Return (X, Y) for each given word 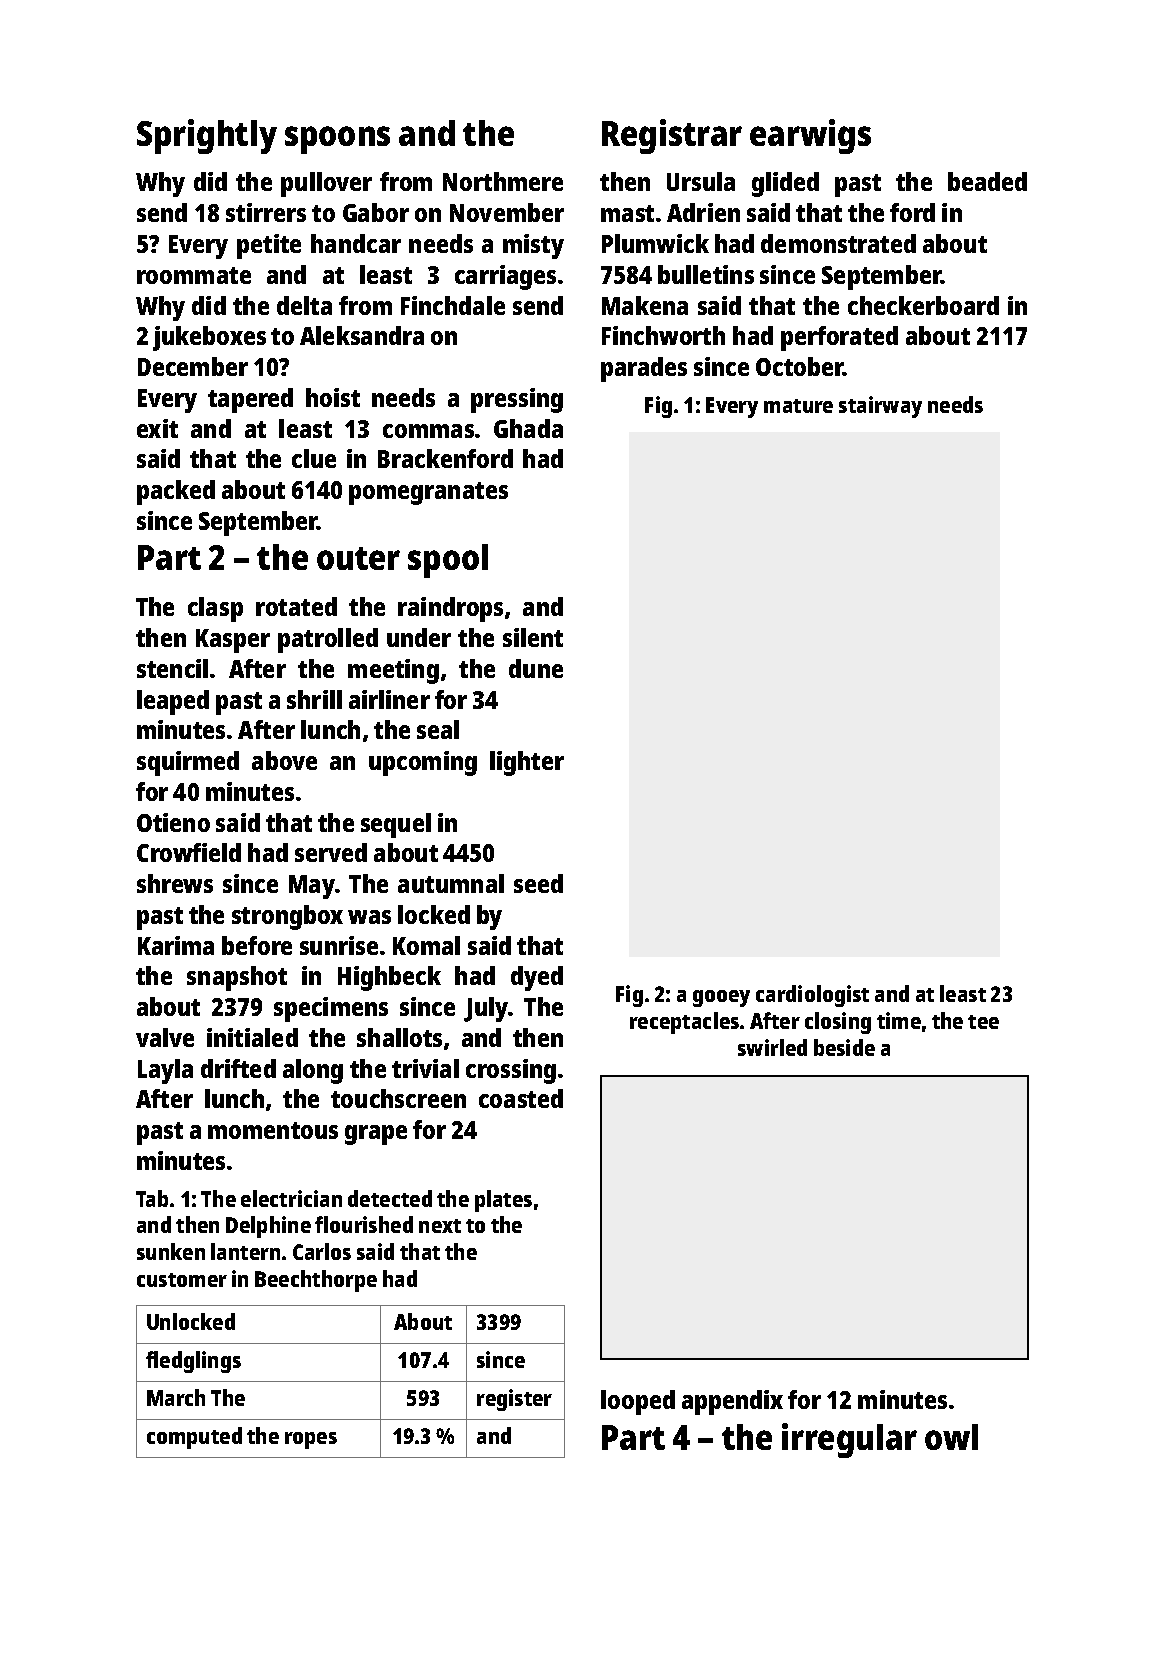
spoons (337, 140)
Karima (176, 945)
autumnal (451, 883)
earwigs (810, 136)
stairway (880, 407)
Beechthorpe (316, 1281)
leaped (173, 702)
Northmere (503, 181)
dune (536, 668)
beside (844, 1047)
